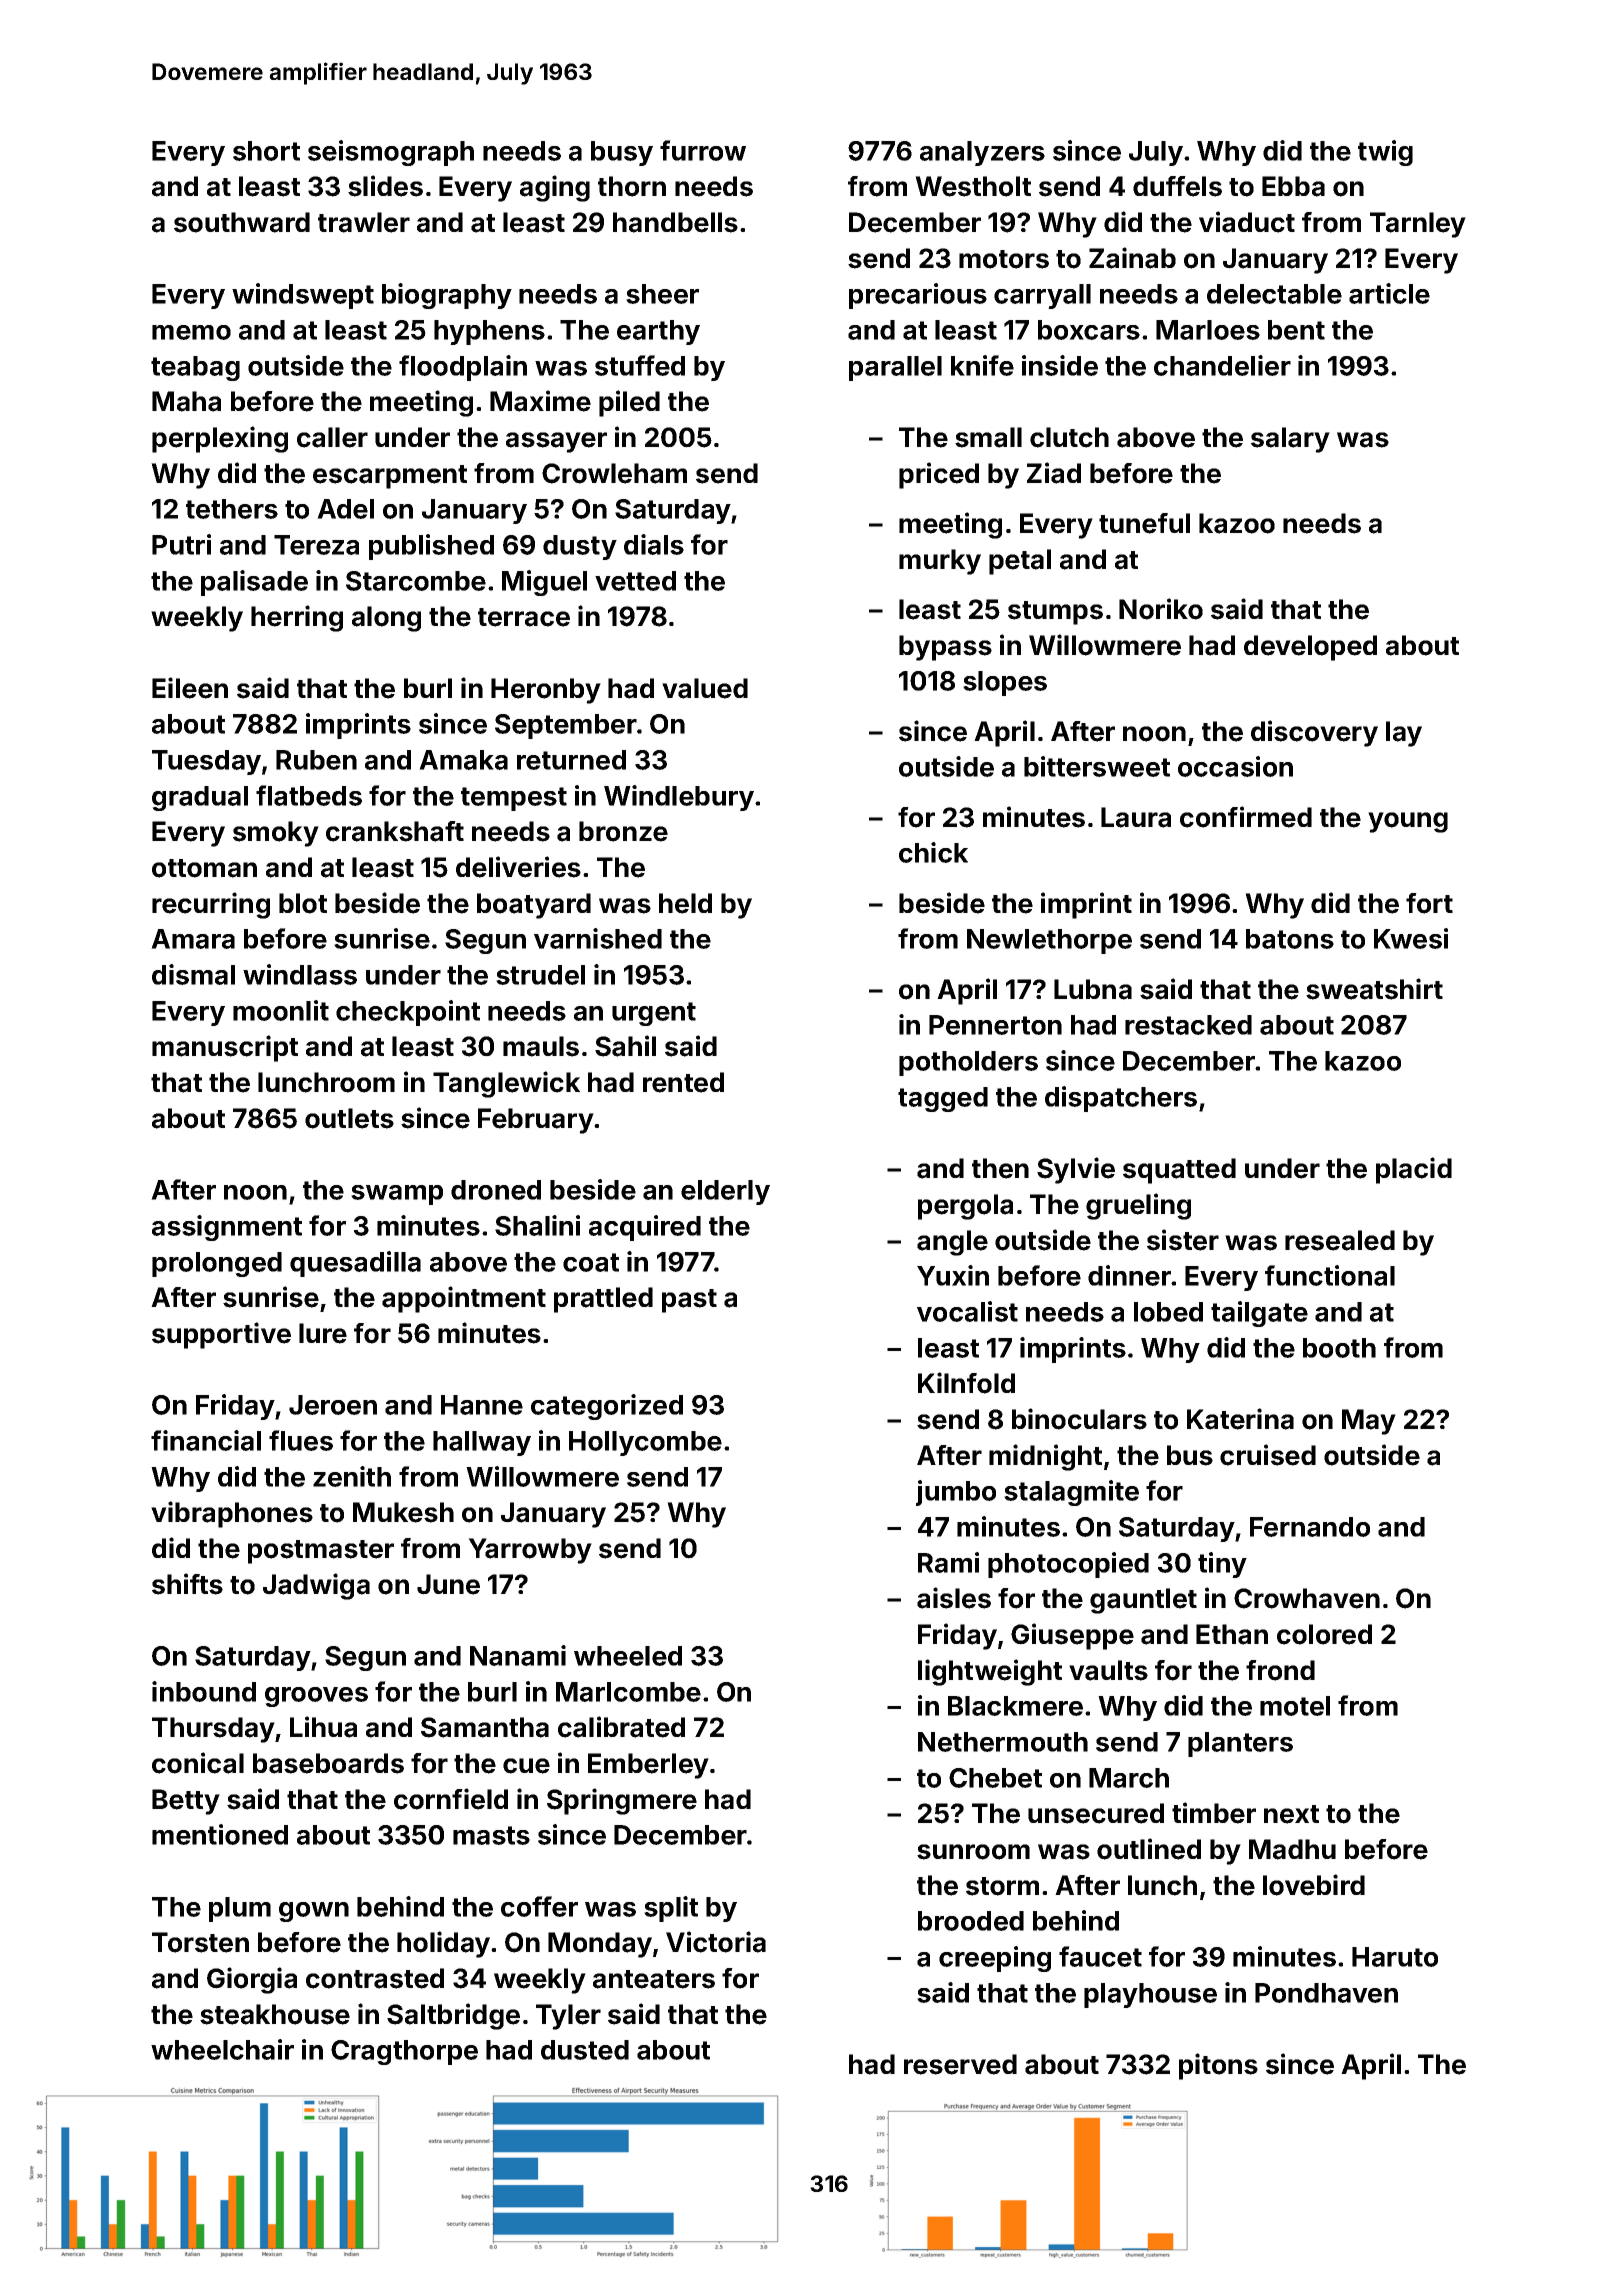 Image resolution: width=1620 pixels, height=2292 pixels. I want to click on Torsten, so click(200, 1942).
